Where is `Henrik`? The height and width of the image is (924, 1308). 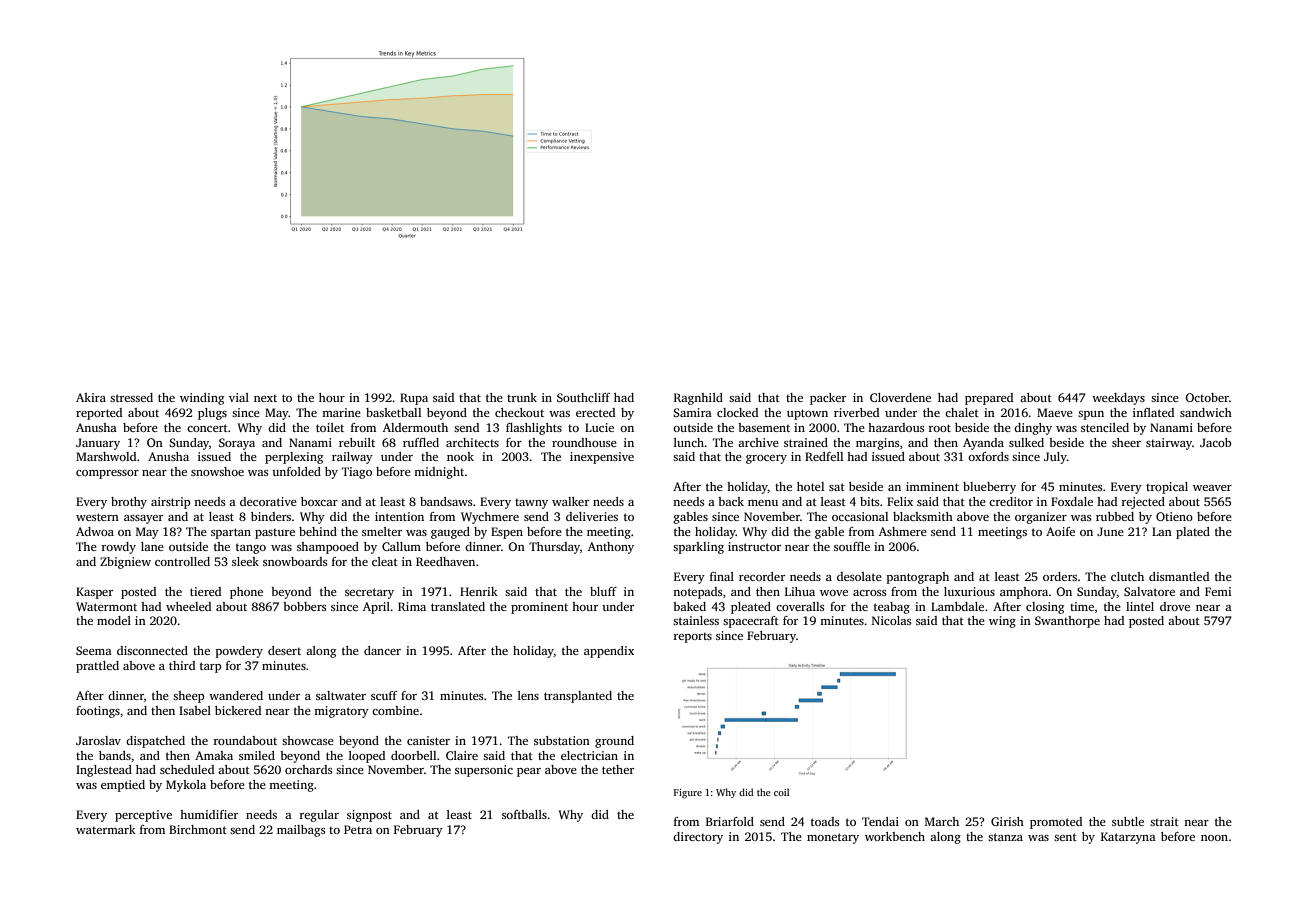 Henrik is located at coordinates (479, 591).
